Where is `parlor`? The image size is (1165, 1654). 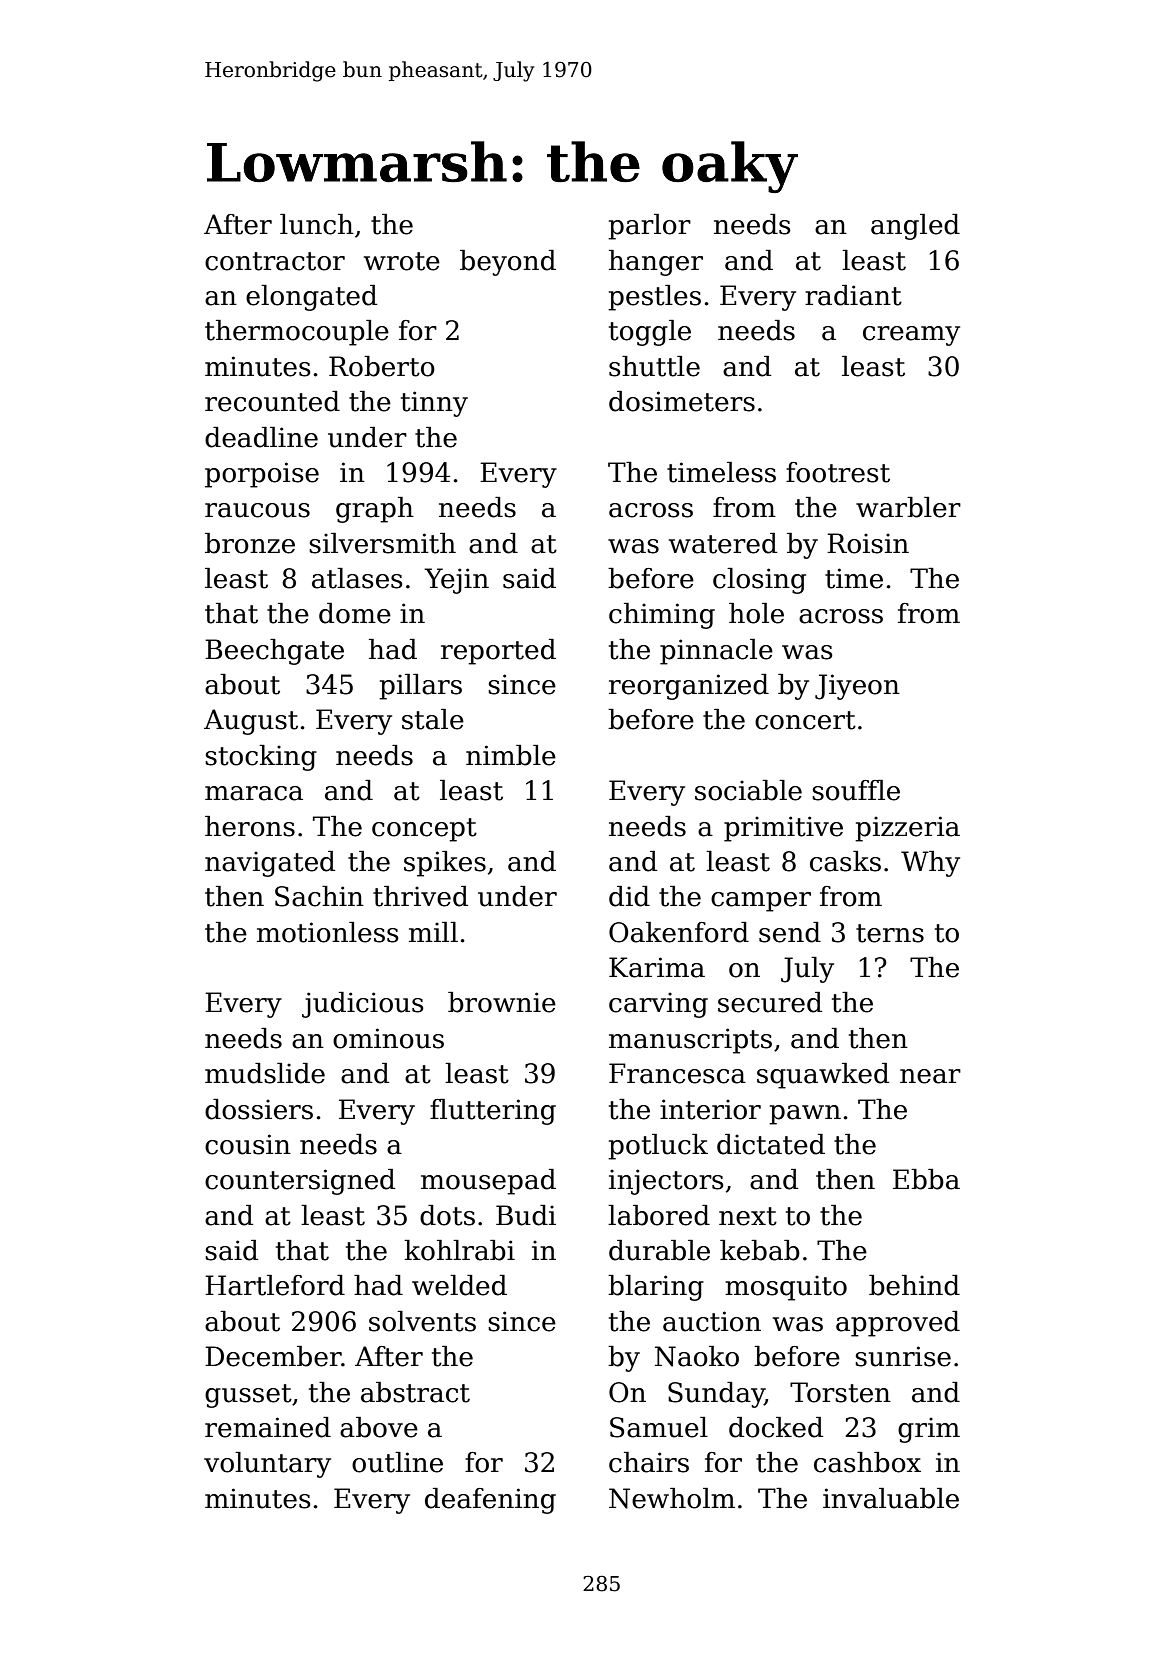 parlor is located at coordinates (649, 227).
